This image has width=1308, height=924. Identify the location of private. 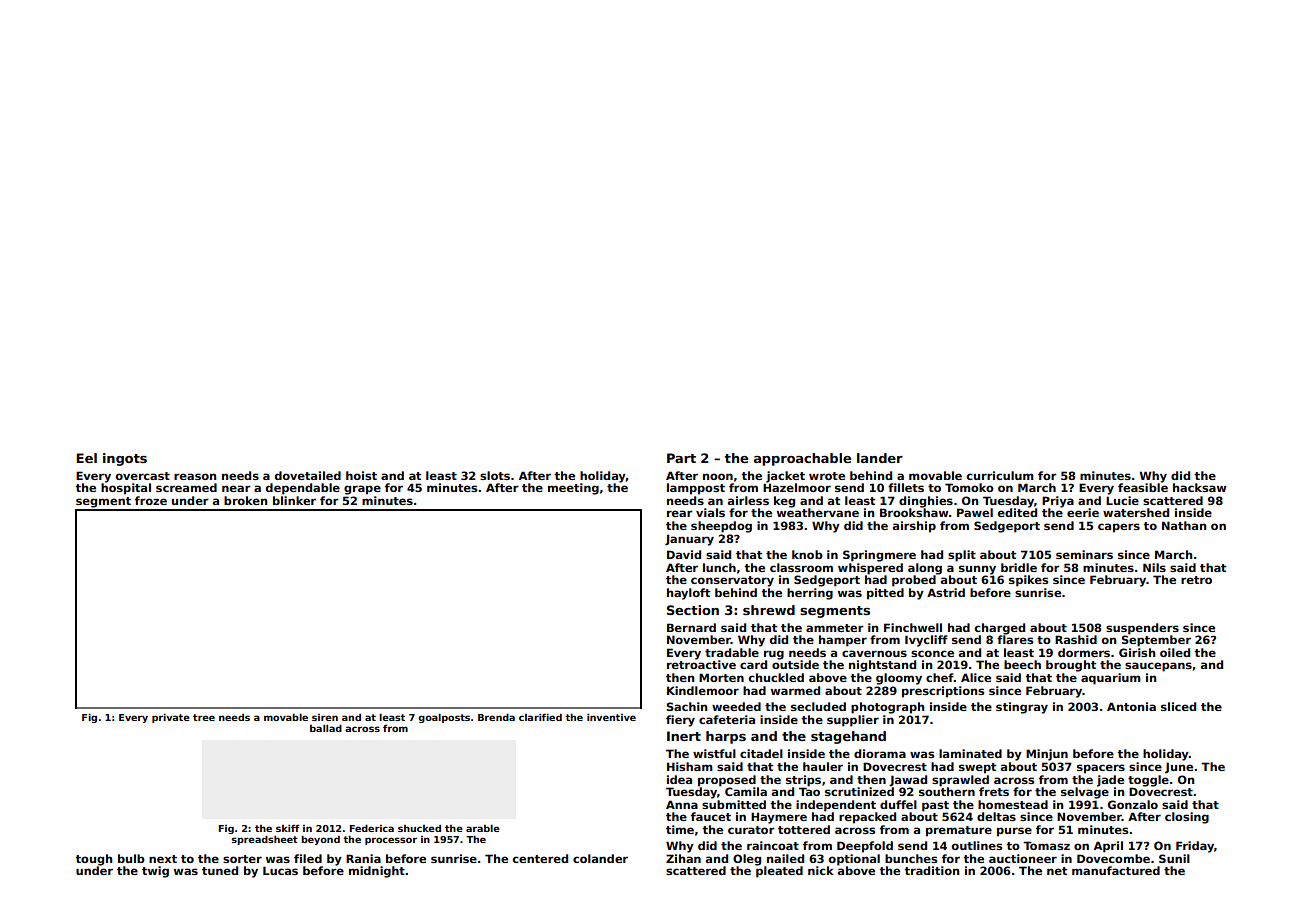
(171, 718).
